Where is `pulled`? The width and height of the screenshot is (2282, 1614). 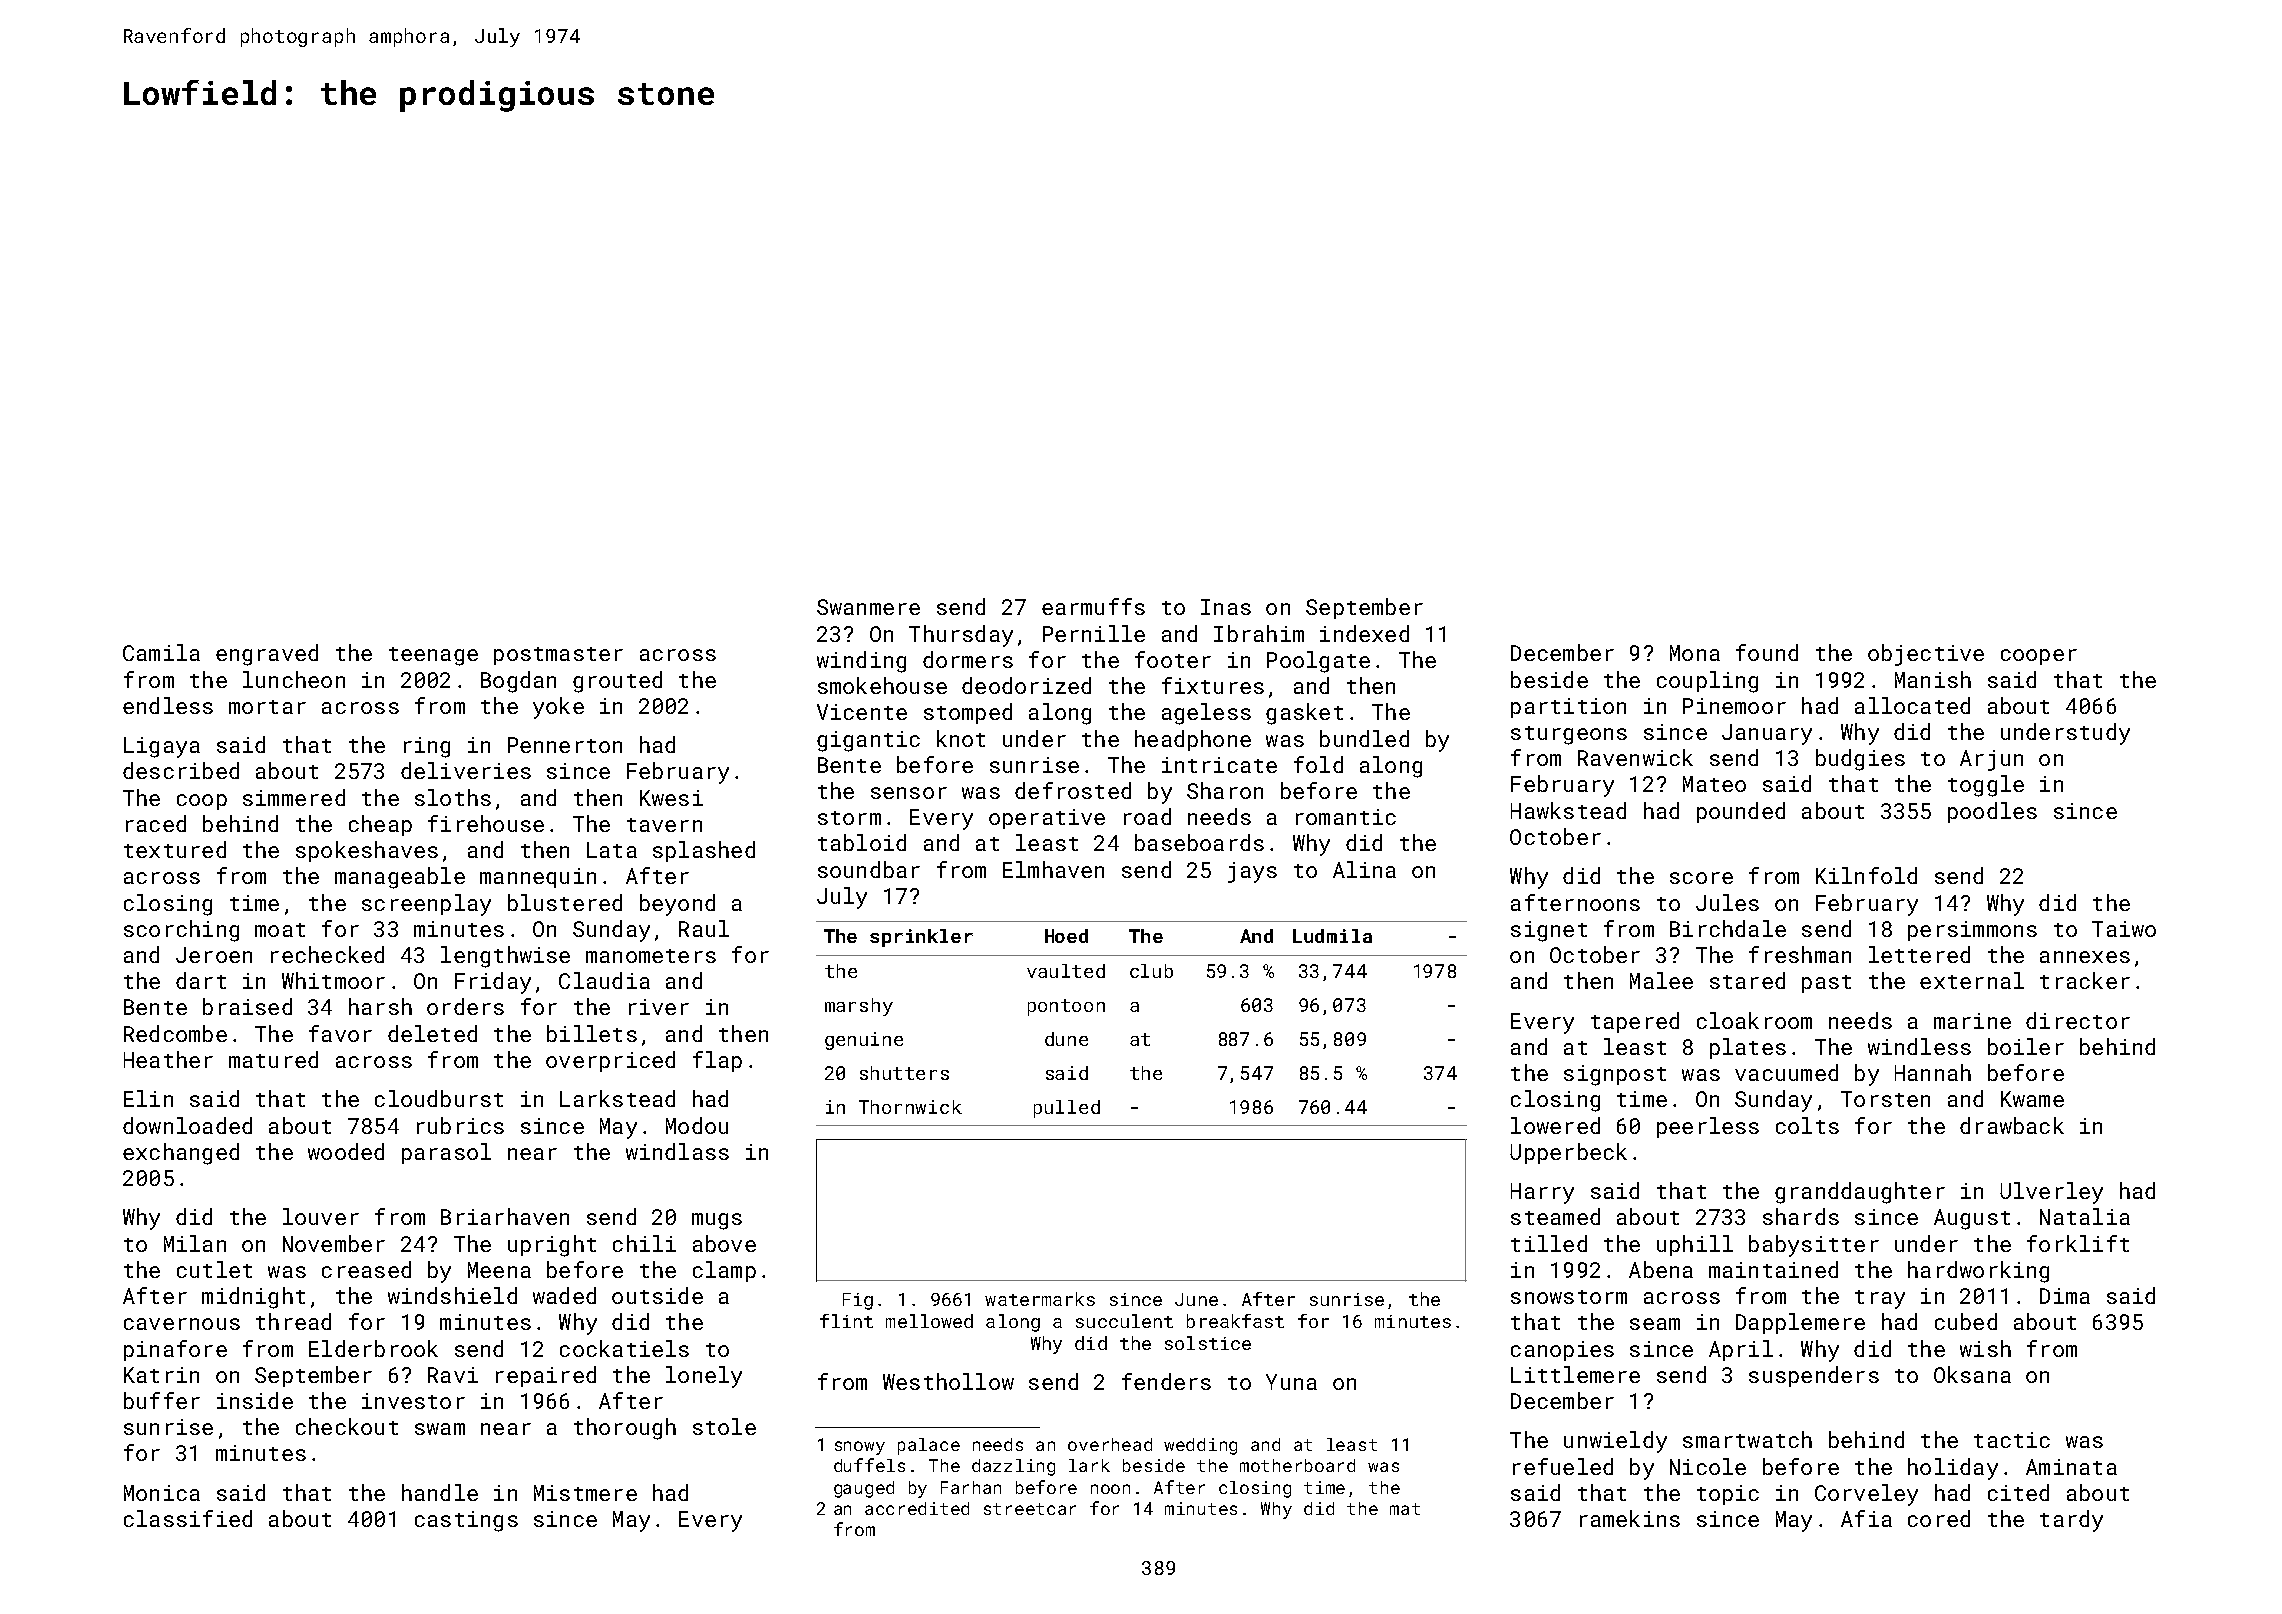 pulled is located at coordinates (1067, 1109).
